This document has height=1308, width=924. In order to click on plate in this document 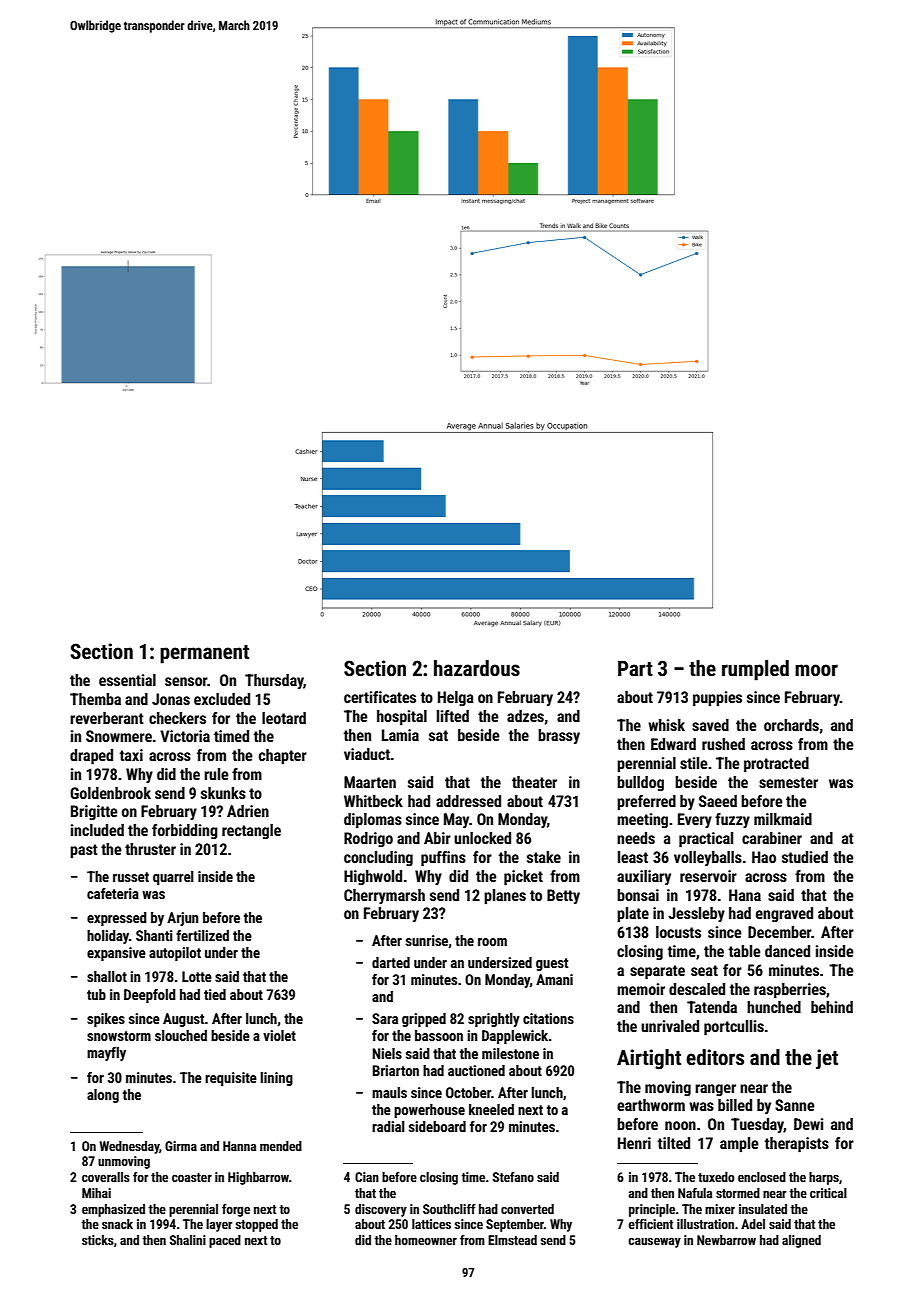, I will do `click(633, 915)`.
